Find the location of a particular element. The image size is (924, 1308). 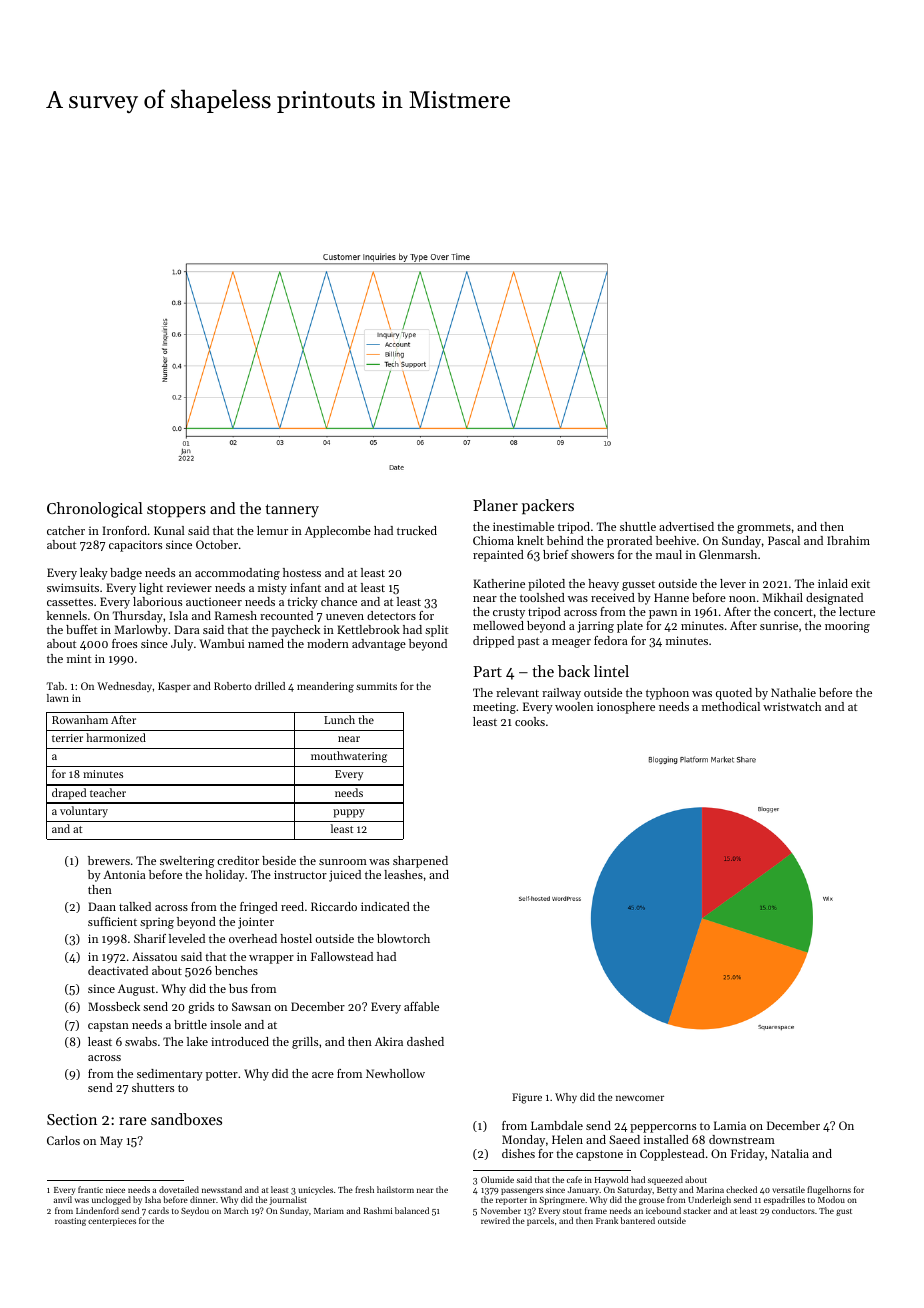

anvil is located at coordinates (63, 1199).
